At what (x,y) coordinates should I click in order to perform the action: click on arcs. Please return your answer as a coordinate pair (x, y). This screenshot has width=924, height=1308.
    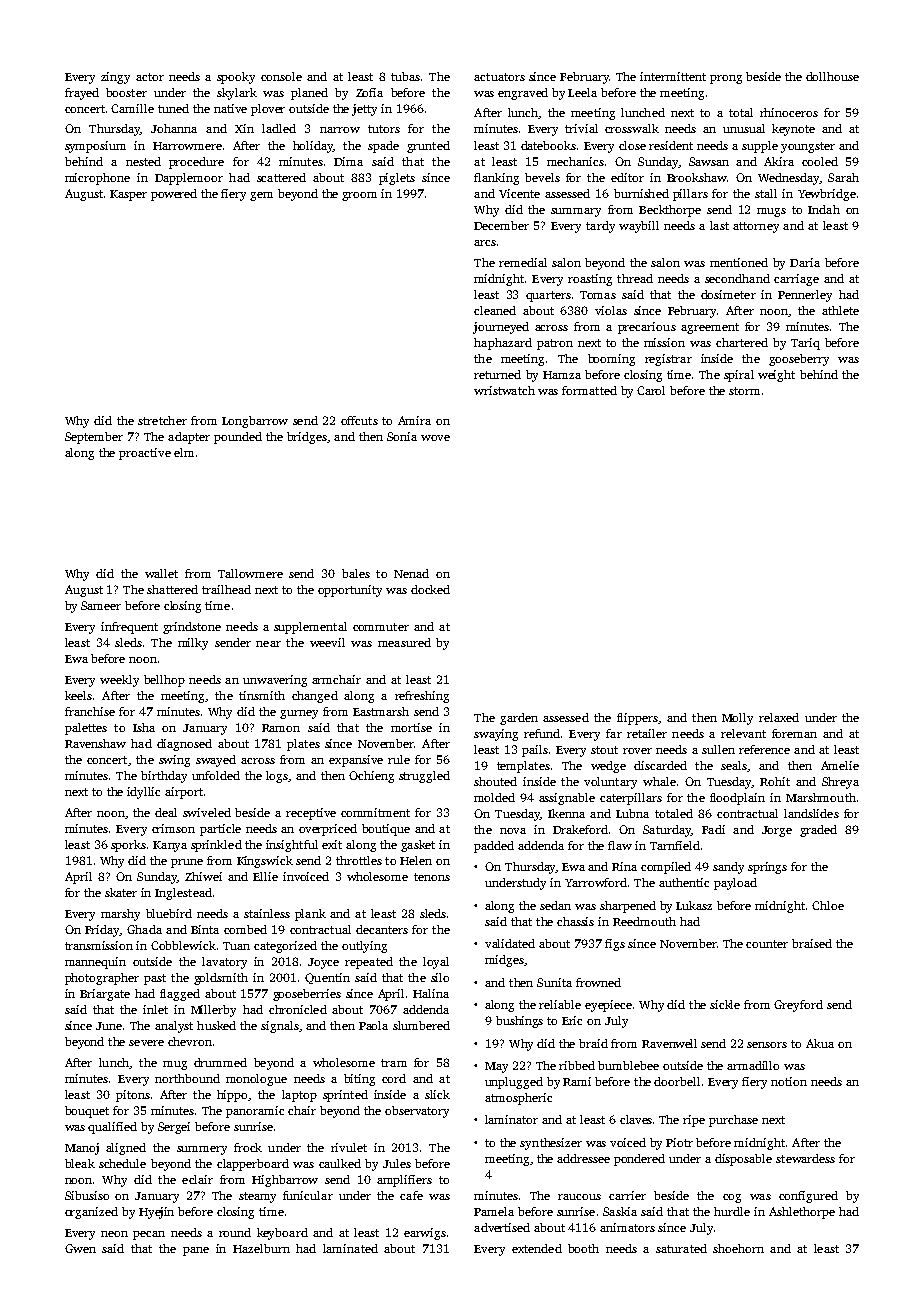
    Looking at the image, I should click on (485, 243).
